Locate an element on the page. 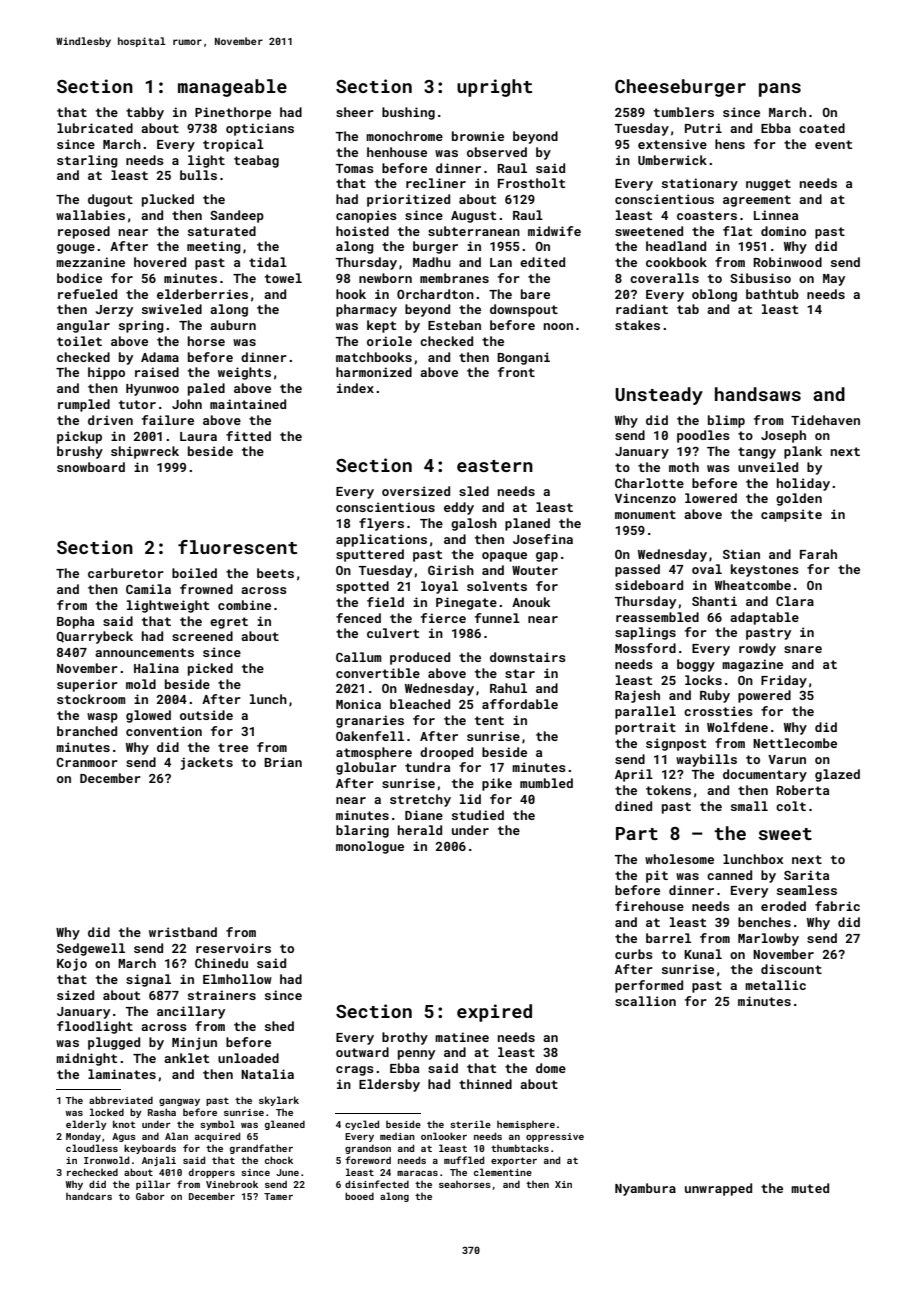  noon is located at coordinates (558, 326).
